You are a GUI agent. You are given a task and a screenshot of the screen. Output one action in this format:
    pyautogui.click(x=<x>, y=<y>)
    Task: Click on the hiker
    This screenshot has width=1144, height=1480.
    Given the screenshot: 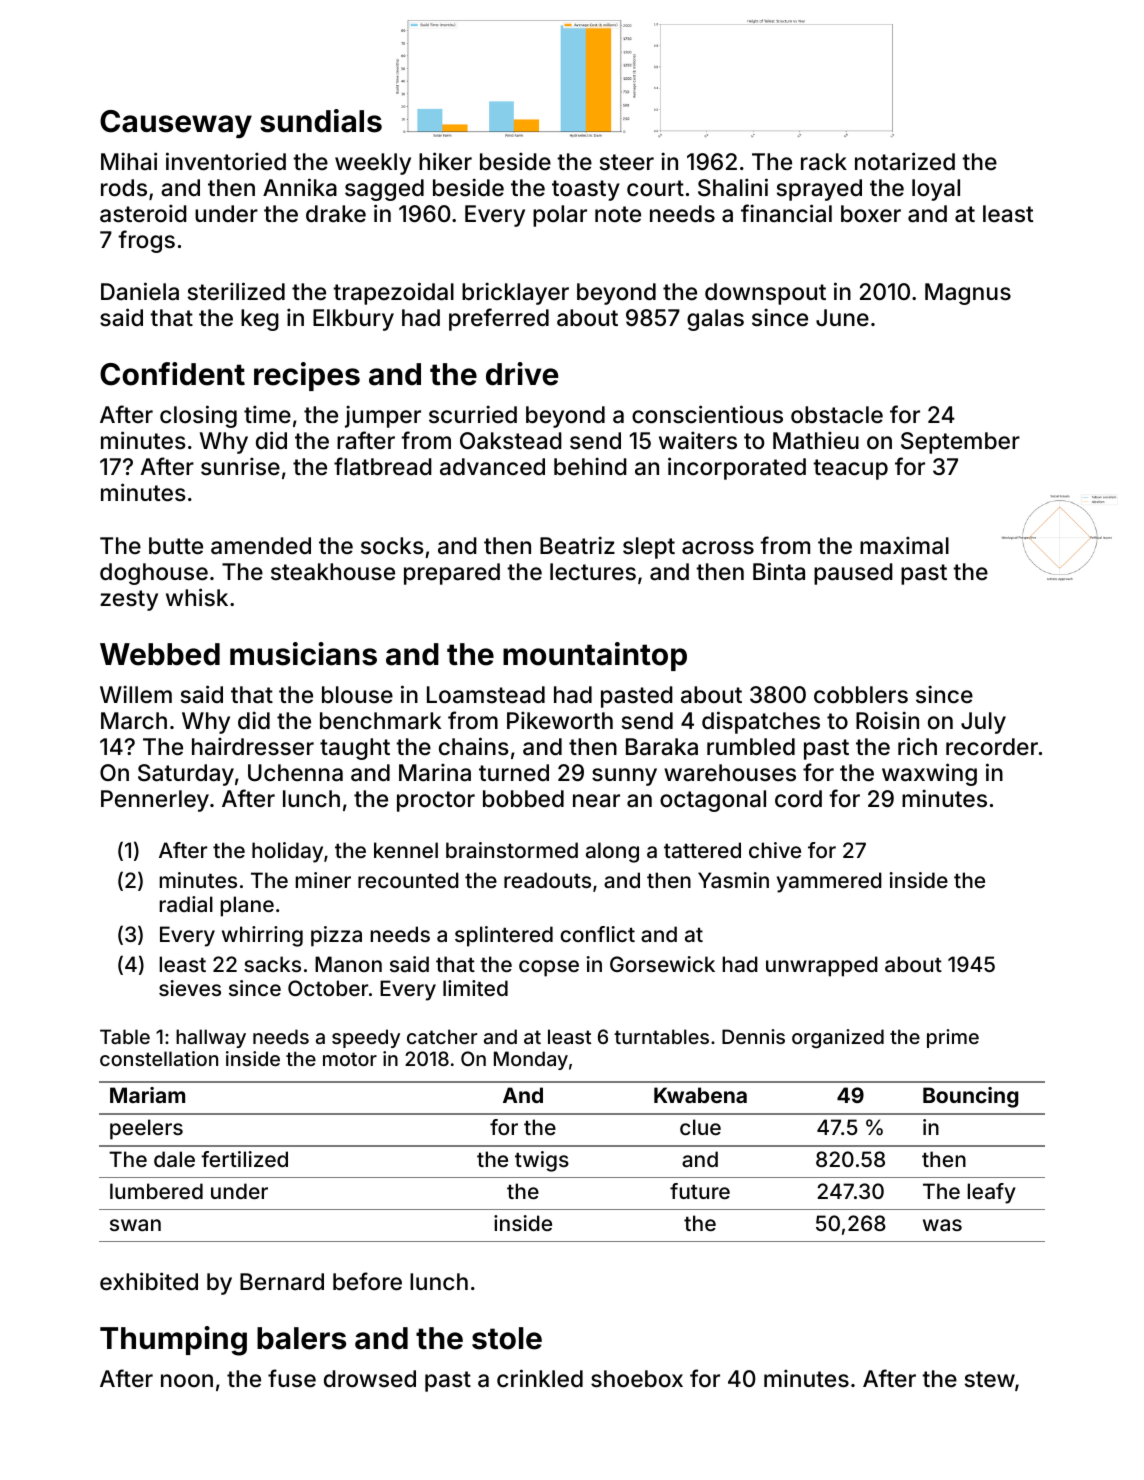 What is the action you would take?
    pyautogui.click(x=445, y=161)
